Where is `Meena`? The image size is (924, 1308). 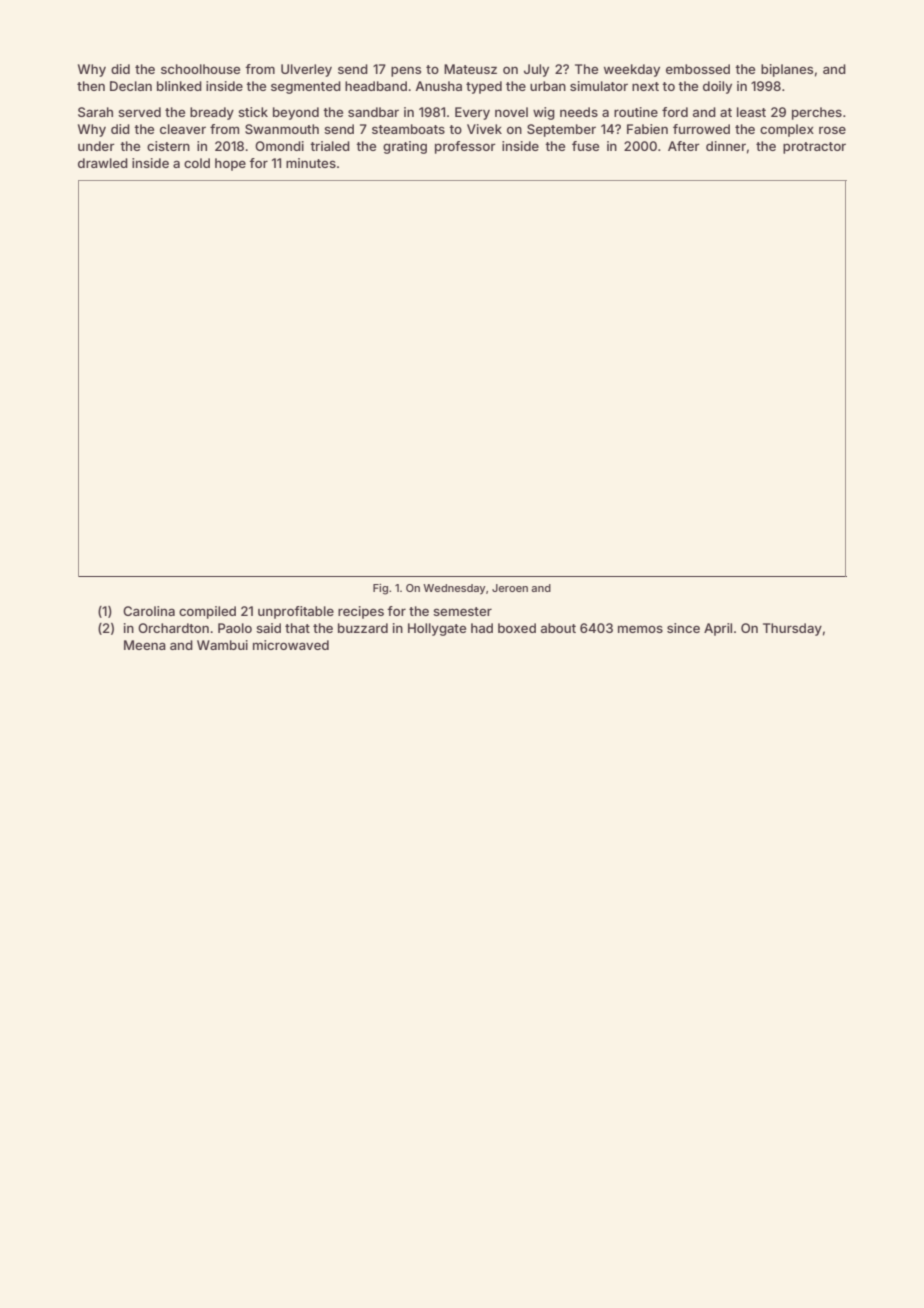
Meena is located at coordinates (145, 645).
